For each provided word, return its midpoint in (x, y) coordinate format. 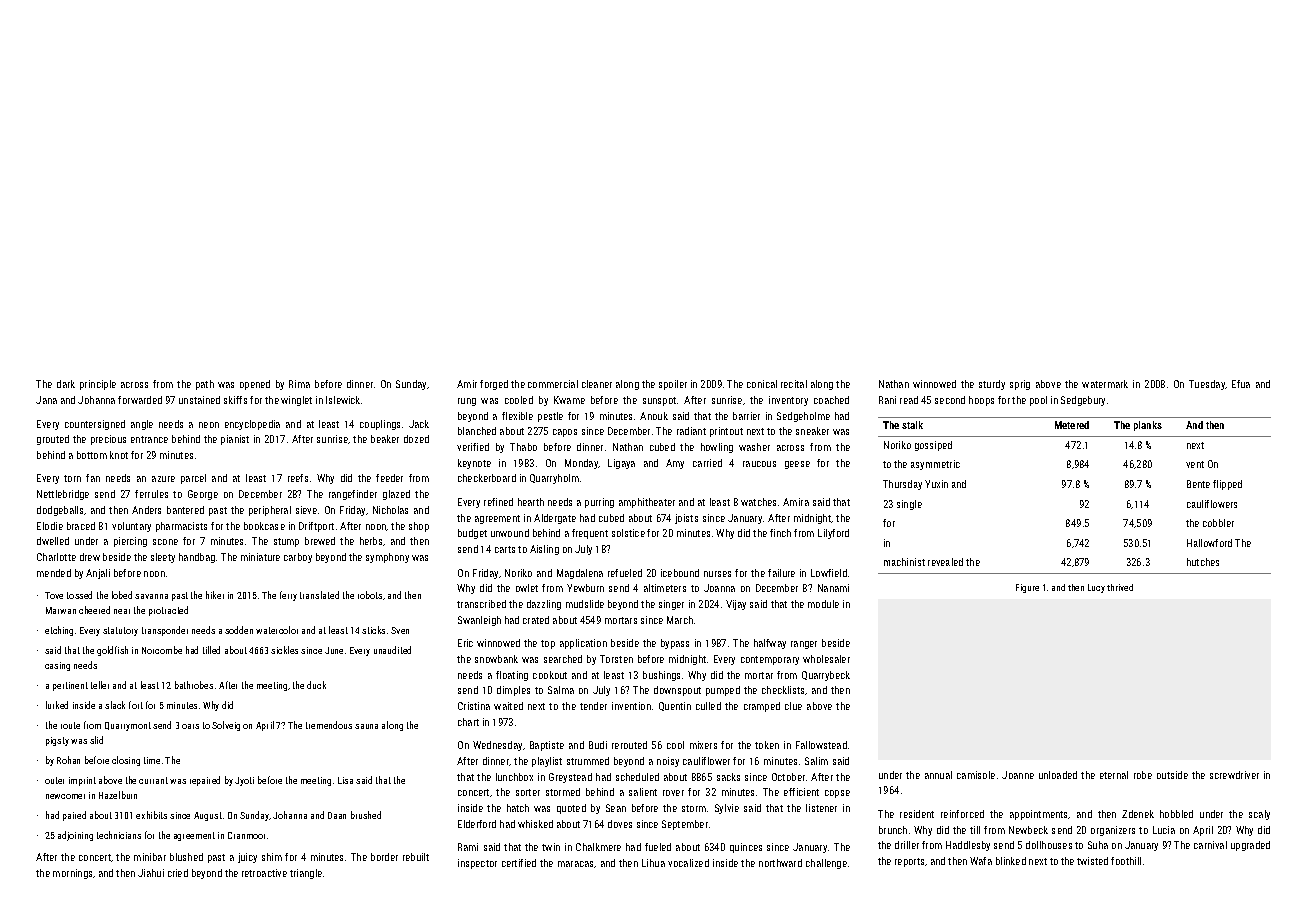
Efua (1241, 384)
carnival (1210, 845)
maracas (576, 864)
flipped (1227, 485)
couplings (380, 425)
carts (505, 549)
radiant (691, 431)
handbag (197, 558)
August (208, 816)
